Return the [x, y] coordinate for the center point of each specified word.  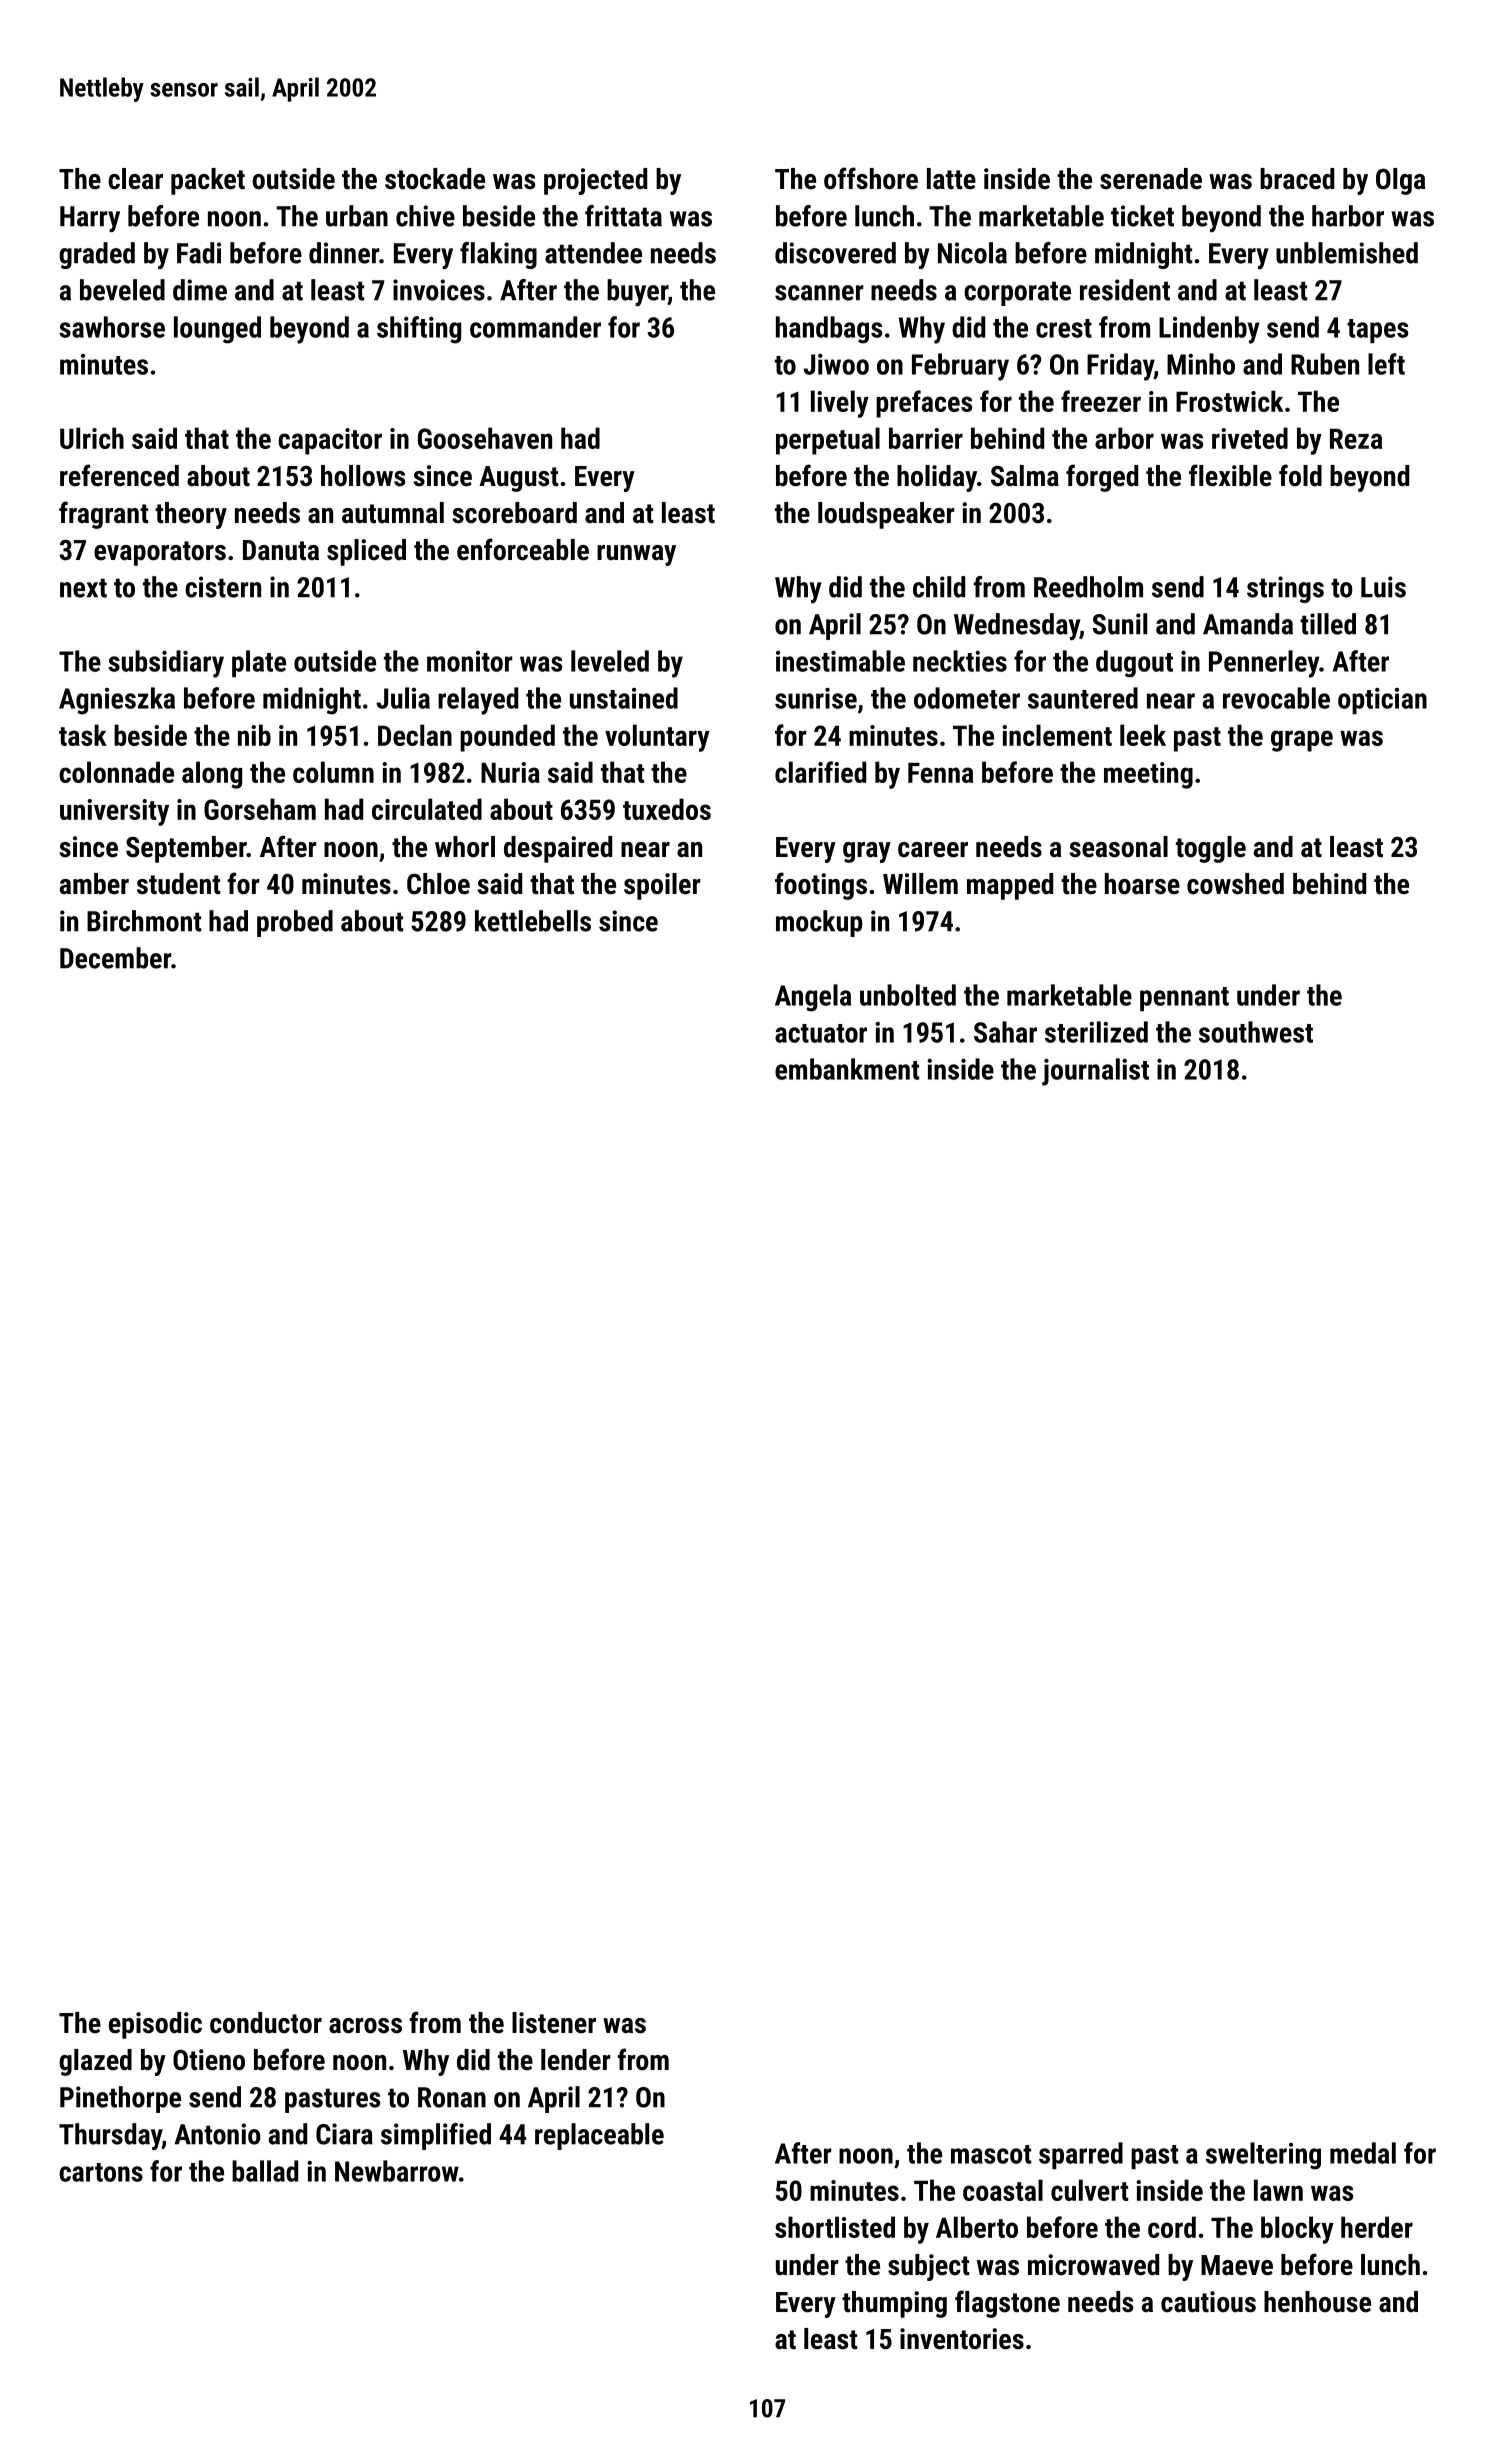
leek [1143, 735]
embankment [847, 1069]
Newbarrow [397, 2171]
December [115, 958]
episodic [155, 2025]
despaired [558, 849]
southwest [1256, 1032]
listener [554, 2023]
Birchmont [144, 921]
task [83, 735]
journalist [1095, 1072]
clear [135, 179]
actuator [821, 1033]
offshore [871, 178]
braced [1297, 179]
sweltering [1263, 2156]
